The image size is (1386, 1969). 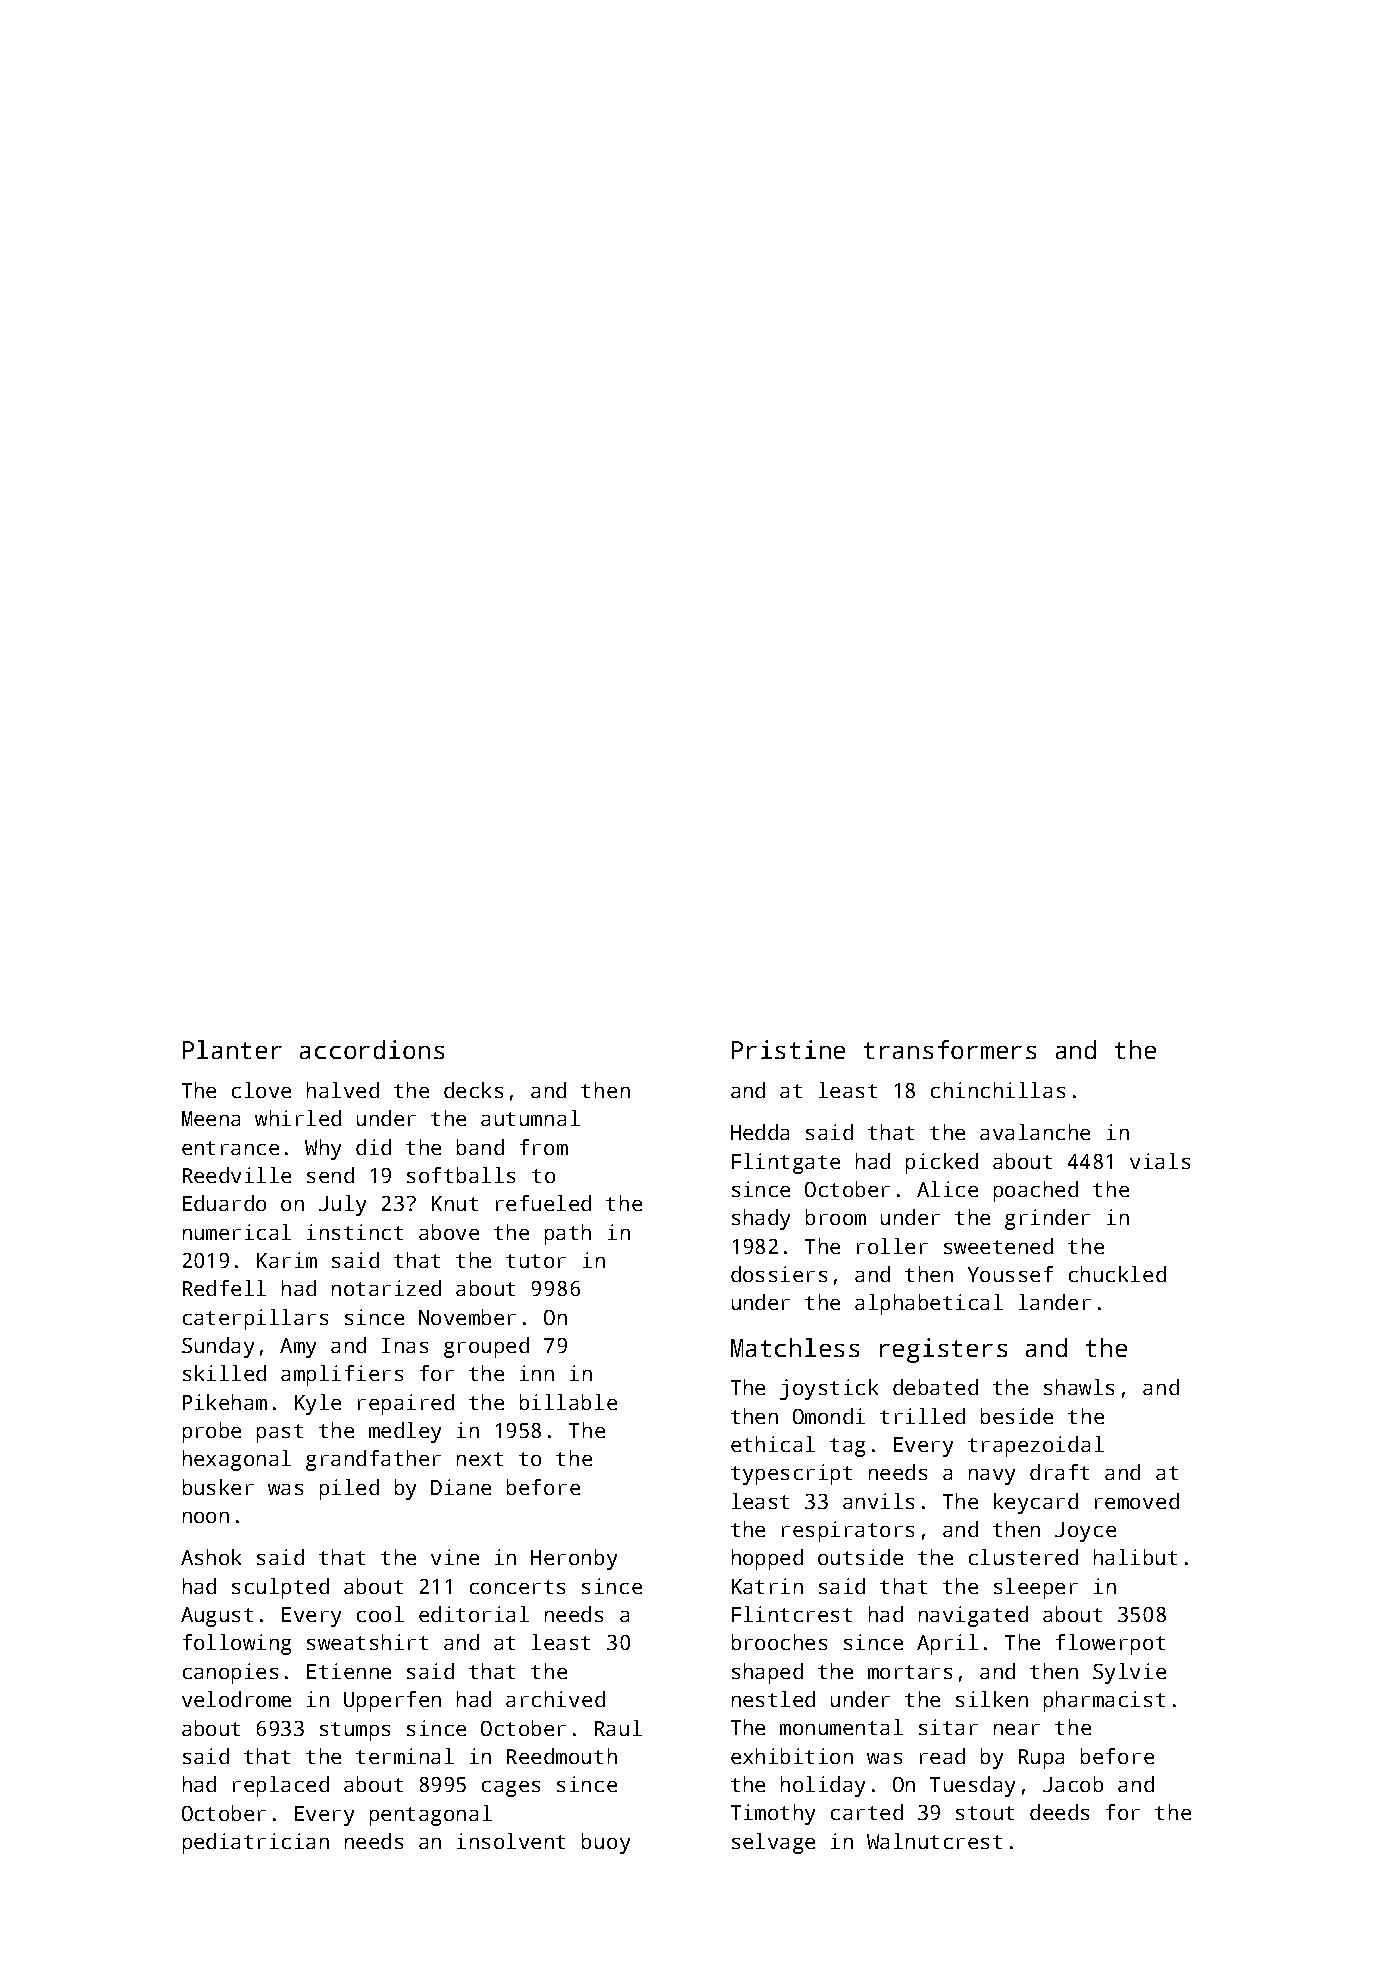 What do you see at coordinates (606, 1843) in the screenshot?
I see `buoy` at bounding box center [606, 1843].
